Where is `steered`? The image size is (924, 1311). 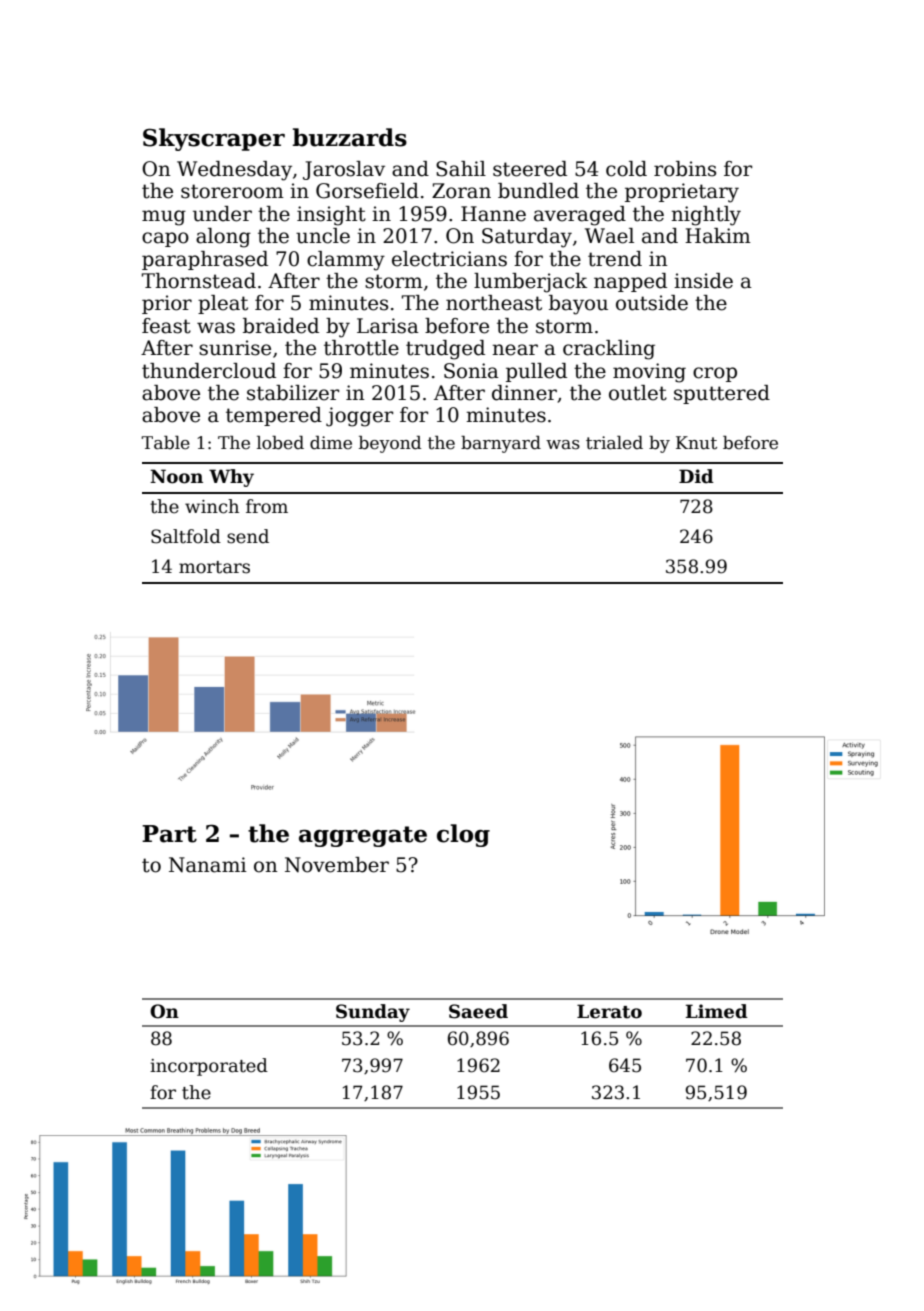 steered is located at coordinates (530, 169).
